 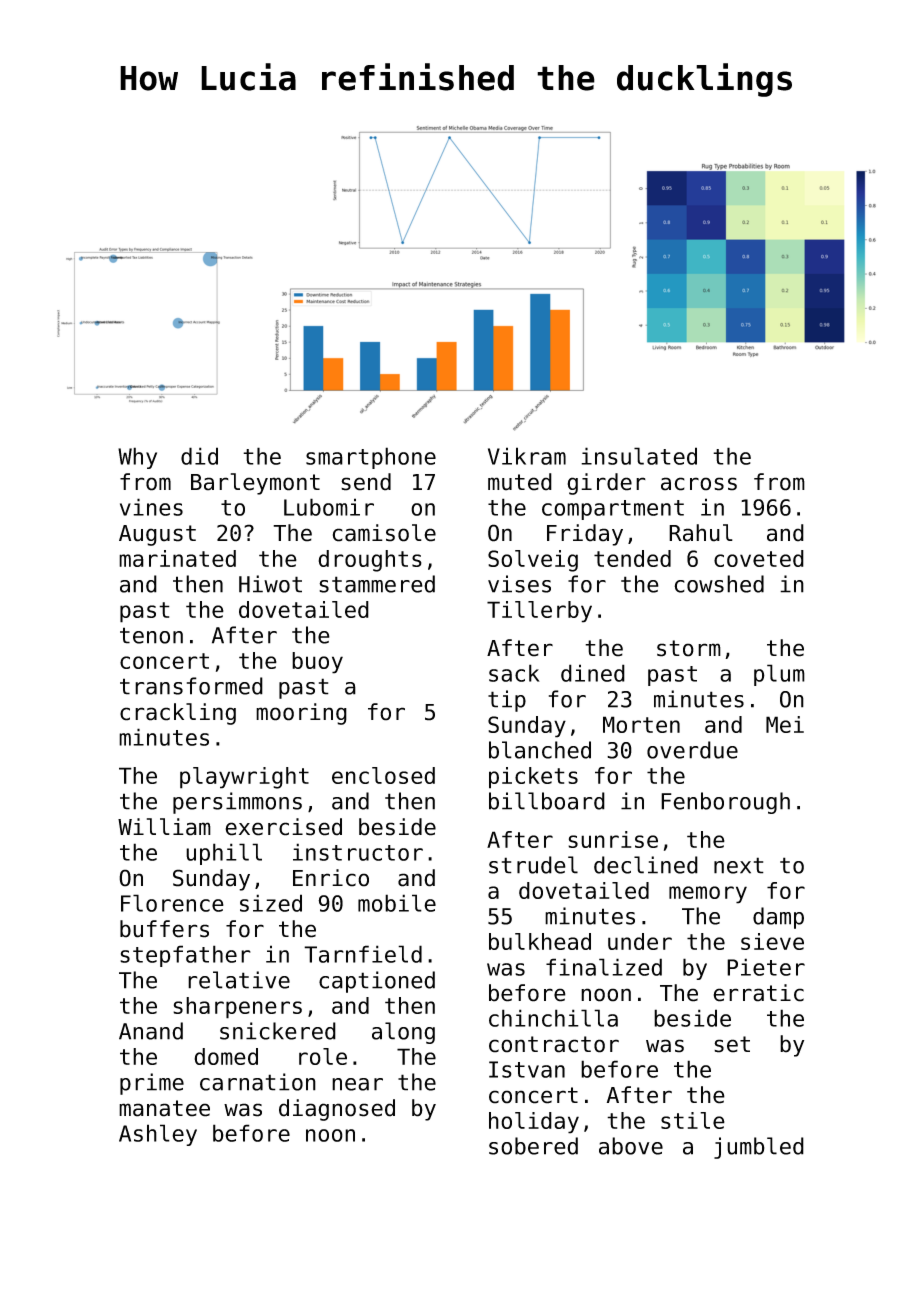 What do you see at coordinates (377, 584) in the screenshot?
I see `stammered` at bounding box center [377, 584].
